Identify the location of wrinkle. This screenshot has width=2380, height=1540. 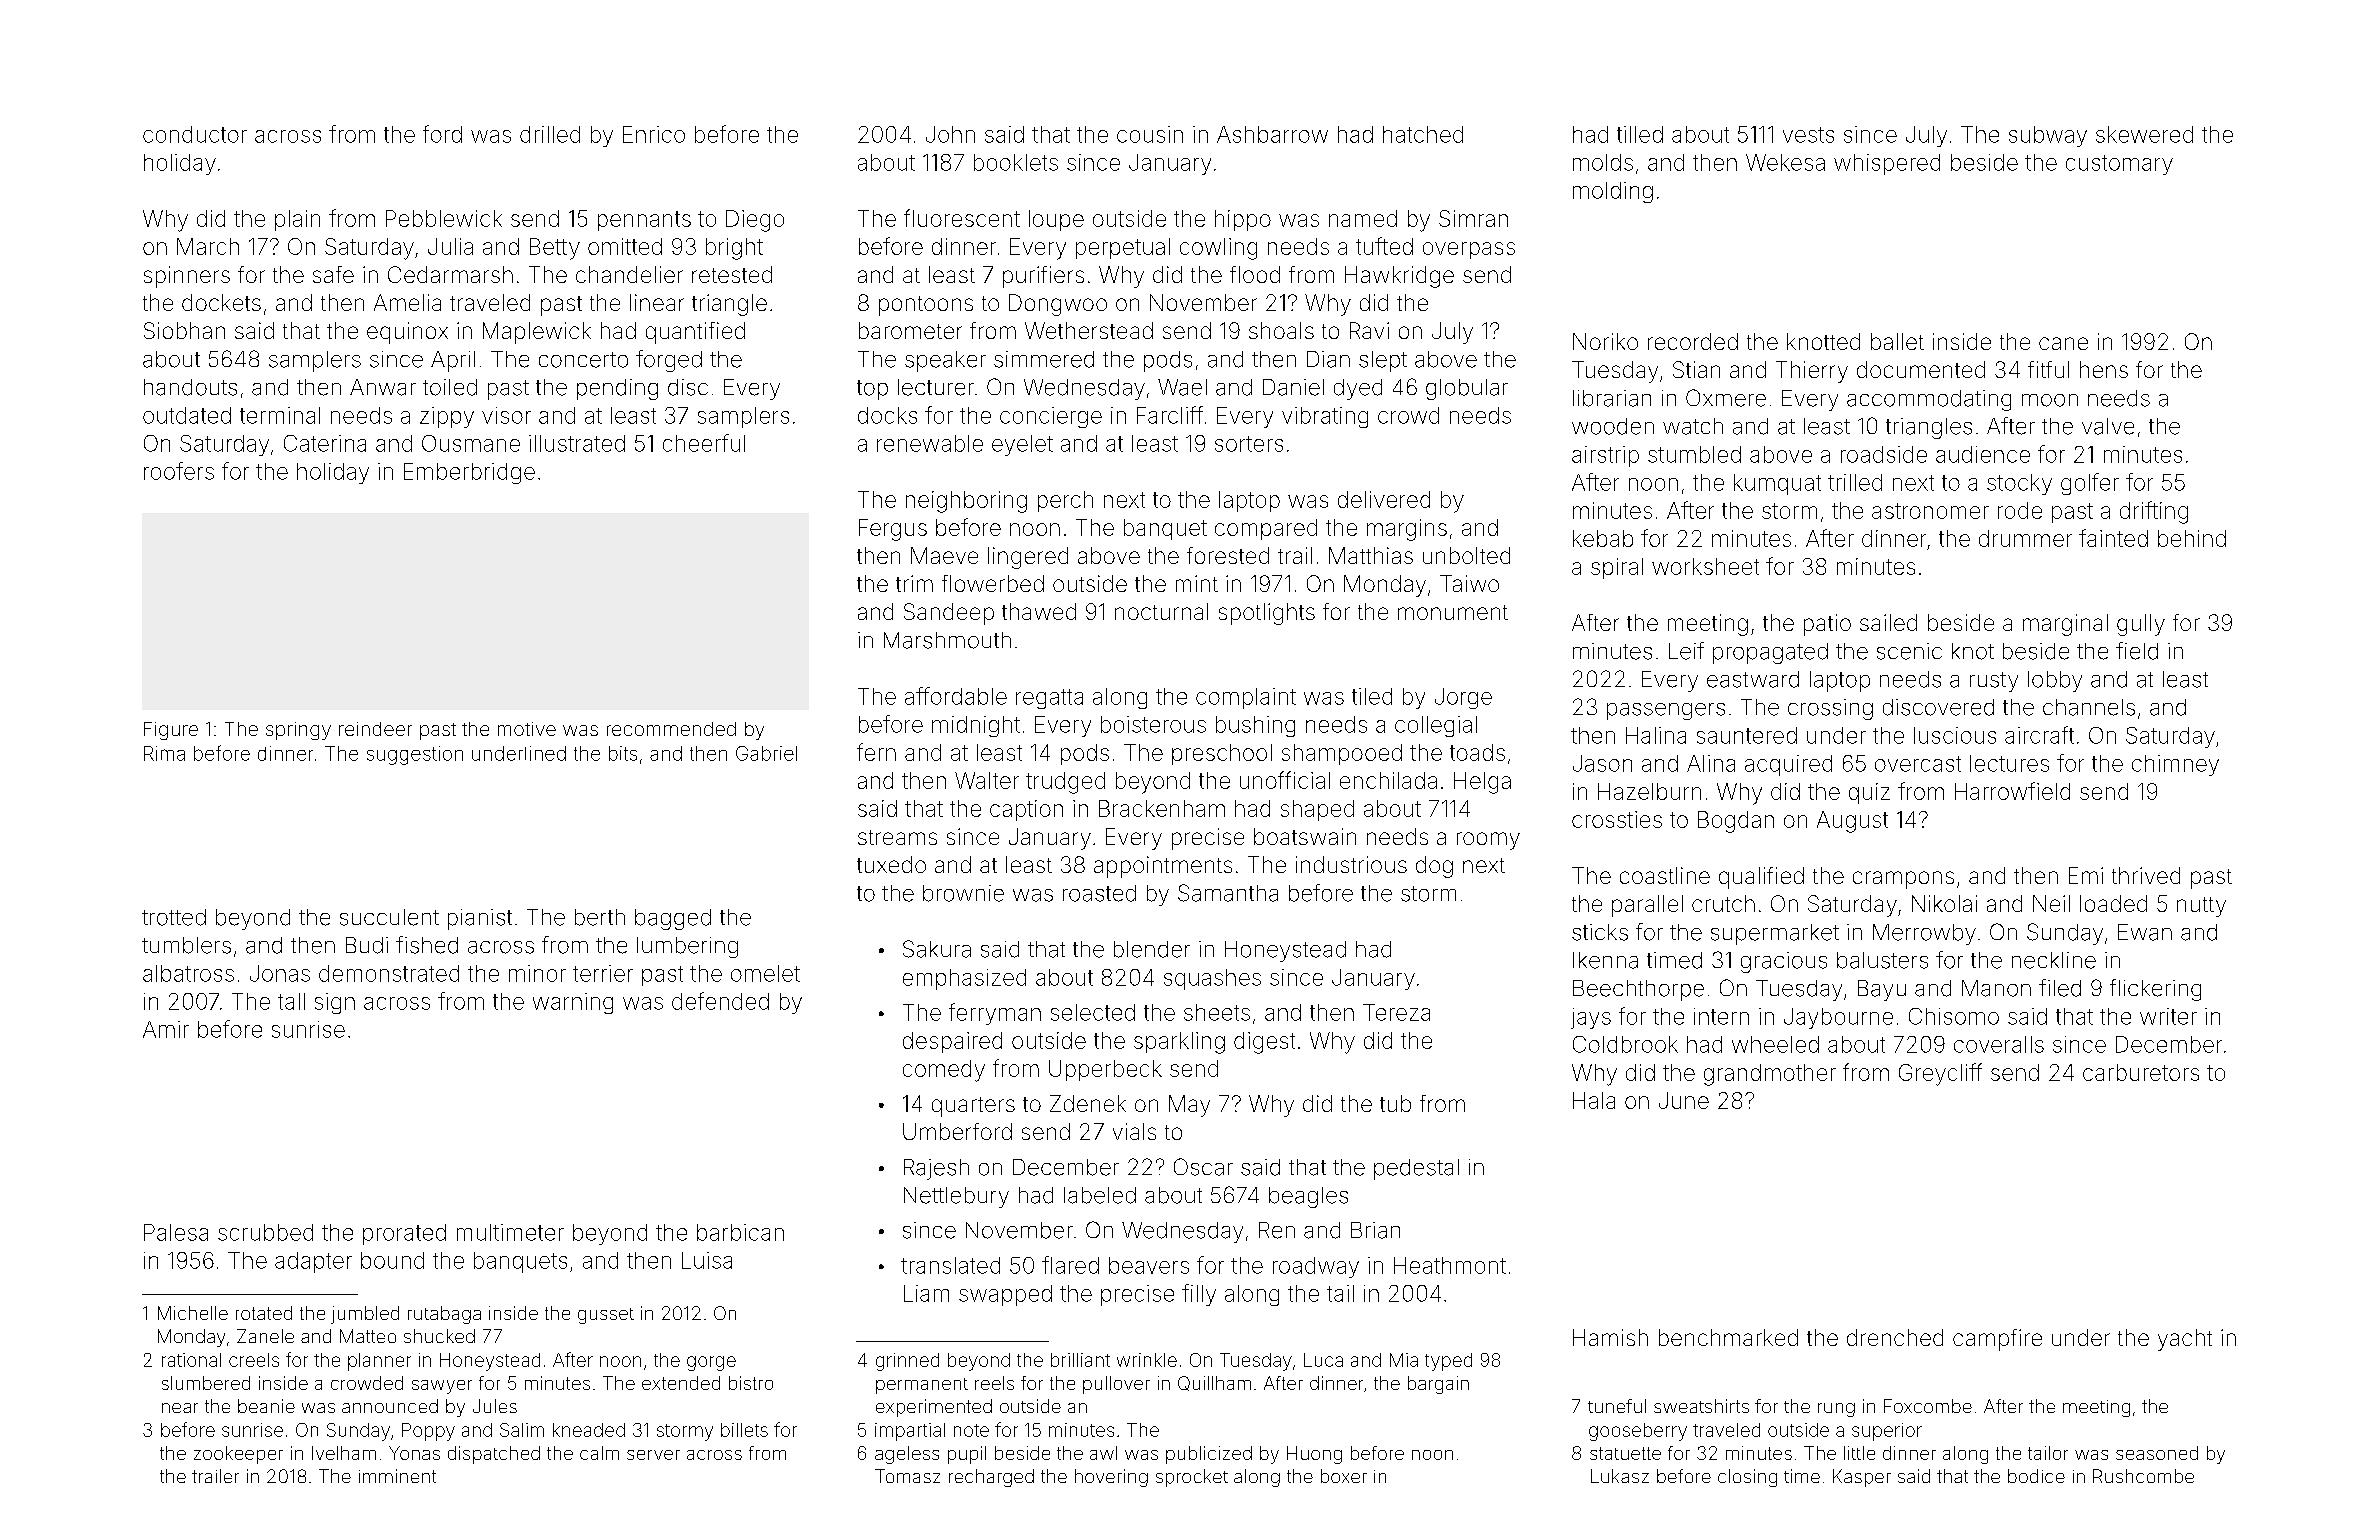
(1147, 1360).
